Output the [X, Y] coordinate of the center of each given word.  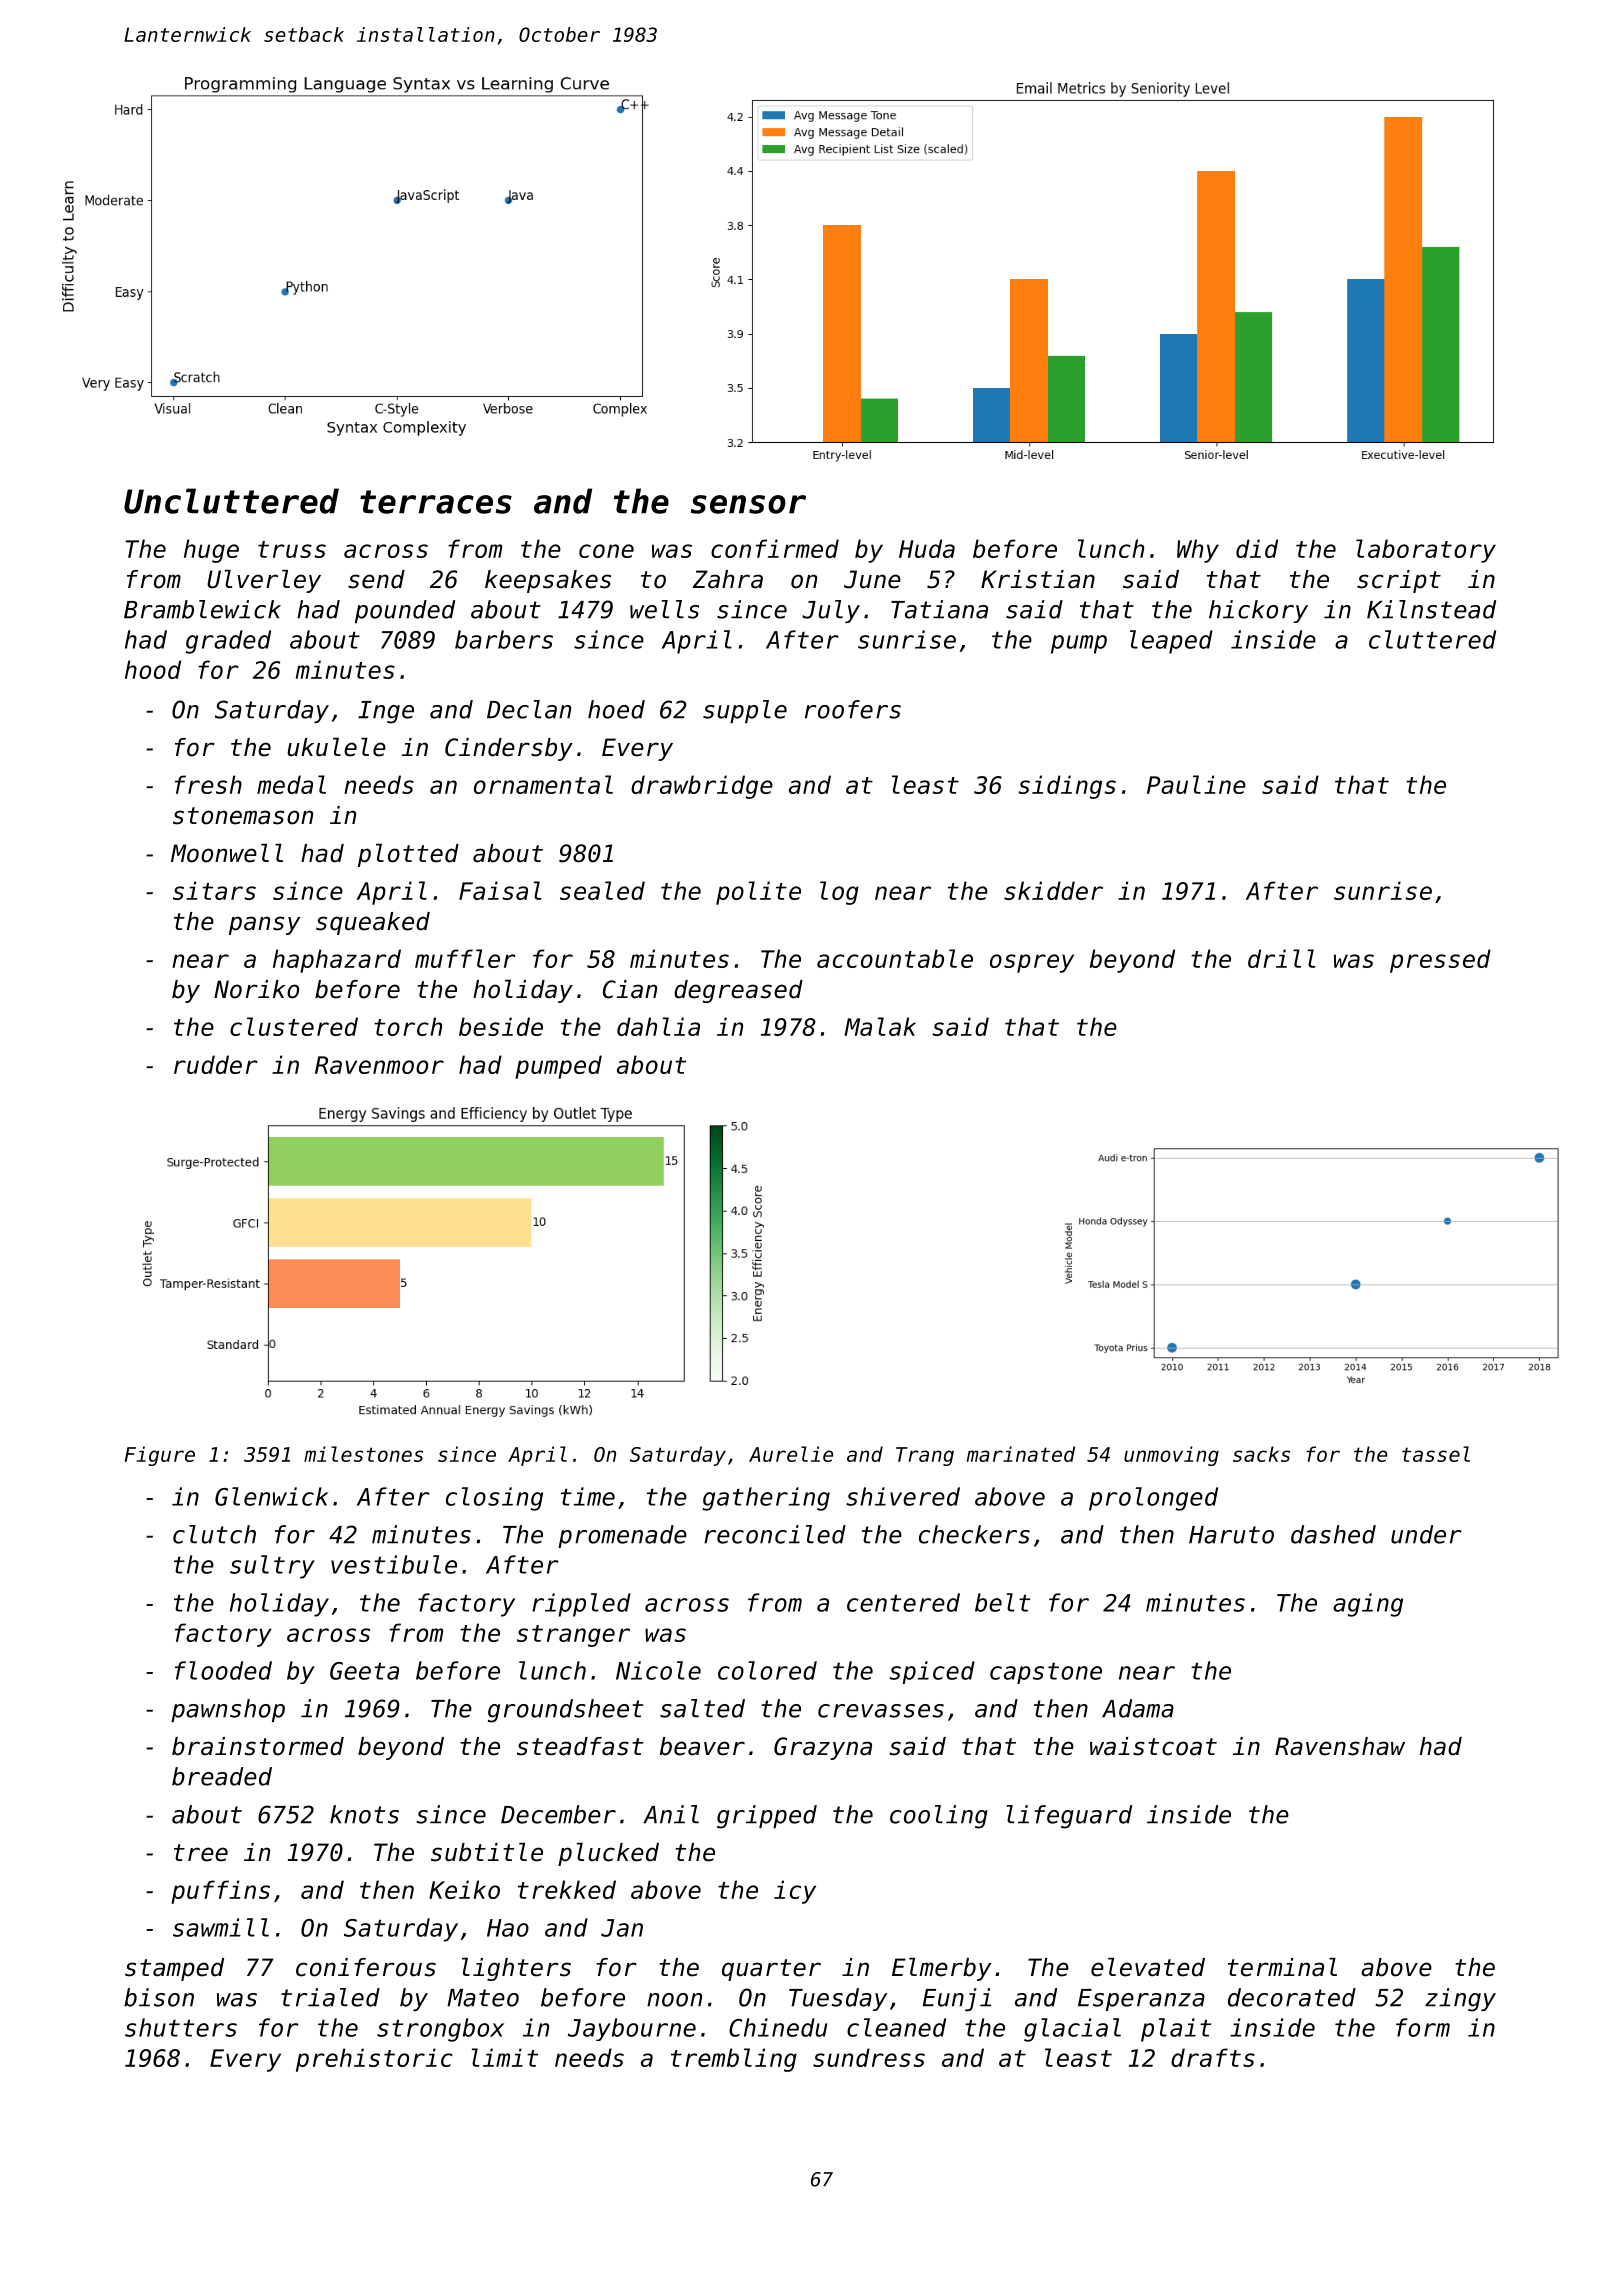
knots [364, 1814]
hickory [1258, 611]
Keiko [464, 1889]
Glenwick [271, 1496]
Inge [386, 712]
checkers [974, 1534]
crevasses [881, 1711]
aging [1368, 1605]
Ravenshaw [1340, 1746]
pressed [1440, 961]
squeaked [373, 923]
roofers [853, 709]
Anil [671, 1814]
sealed [602, 890]
